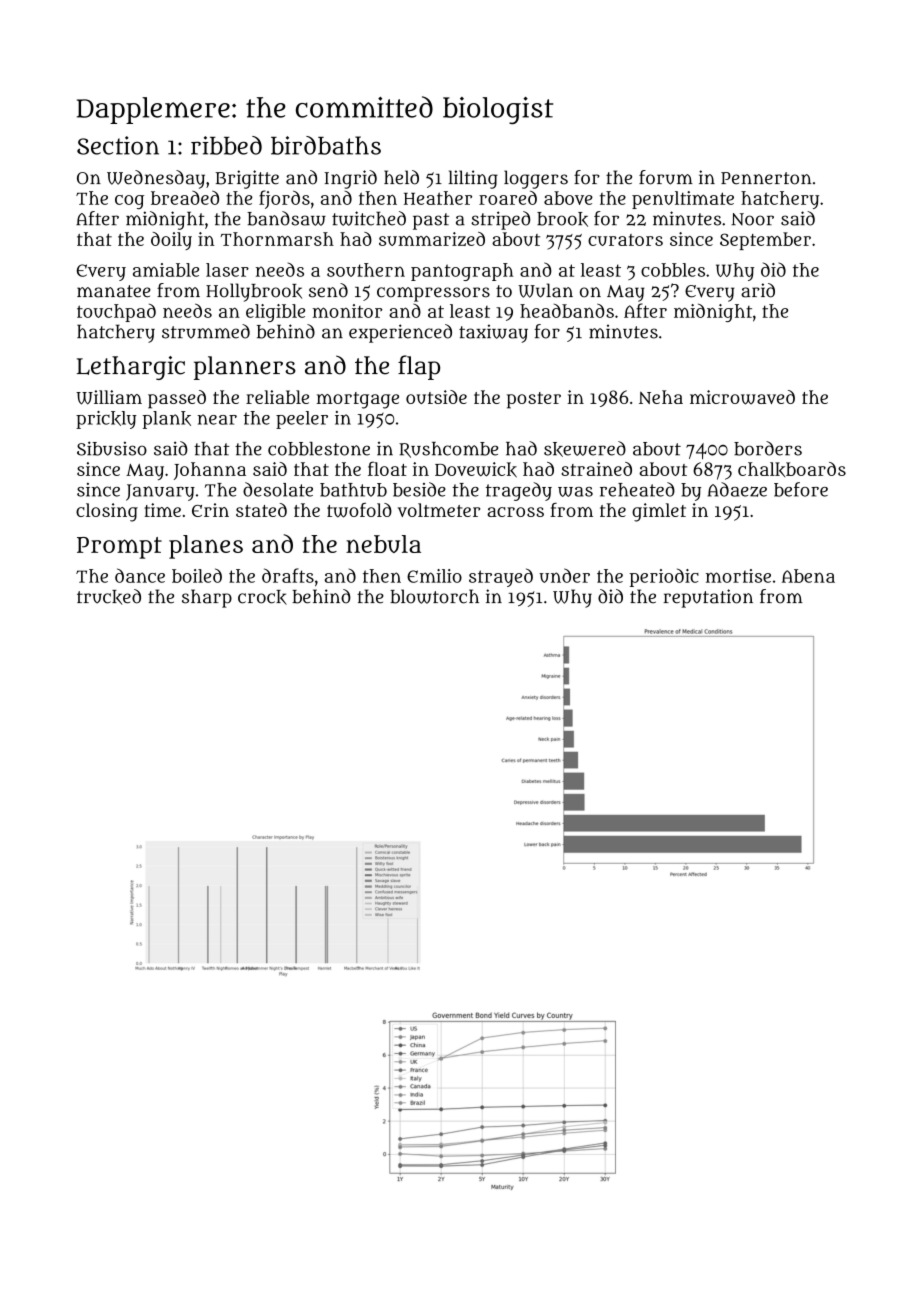  I want to click on periodic, so click(664, 577).
